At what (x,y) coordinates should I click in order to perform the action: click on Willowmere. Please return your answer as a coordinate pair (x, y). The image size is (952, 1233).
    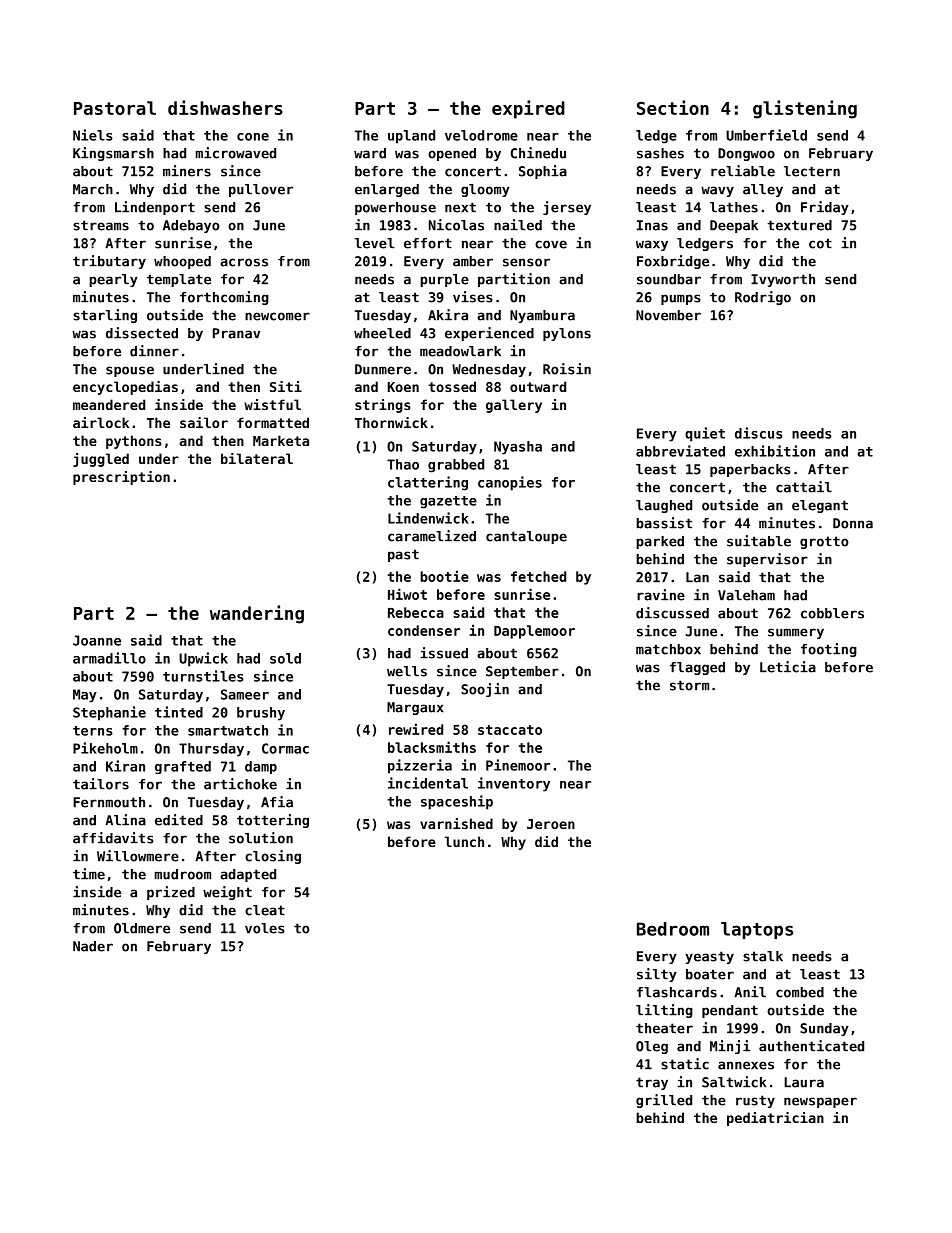
    Looking at the image, I should click on (138, 856).
